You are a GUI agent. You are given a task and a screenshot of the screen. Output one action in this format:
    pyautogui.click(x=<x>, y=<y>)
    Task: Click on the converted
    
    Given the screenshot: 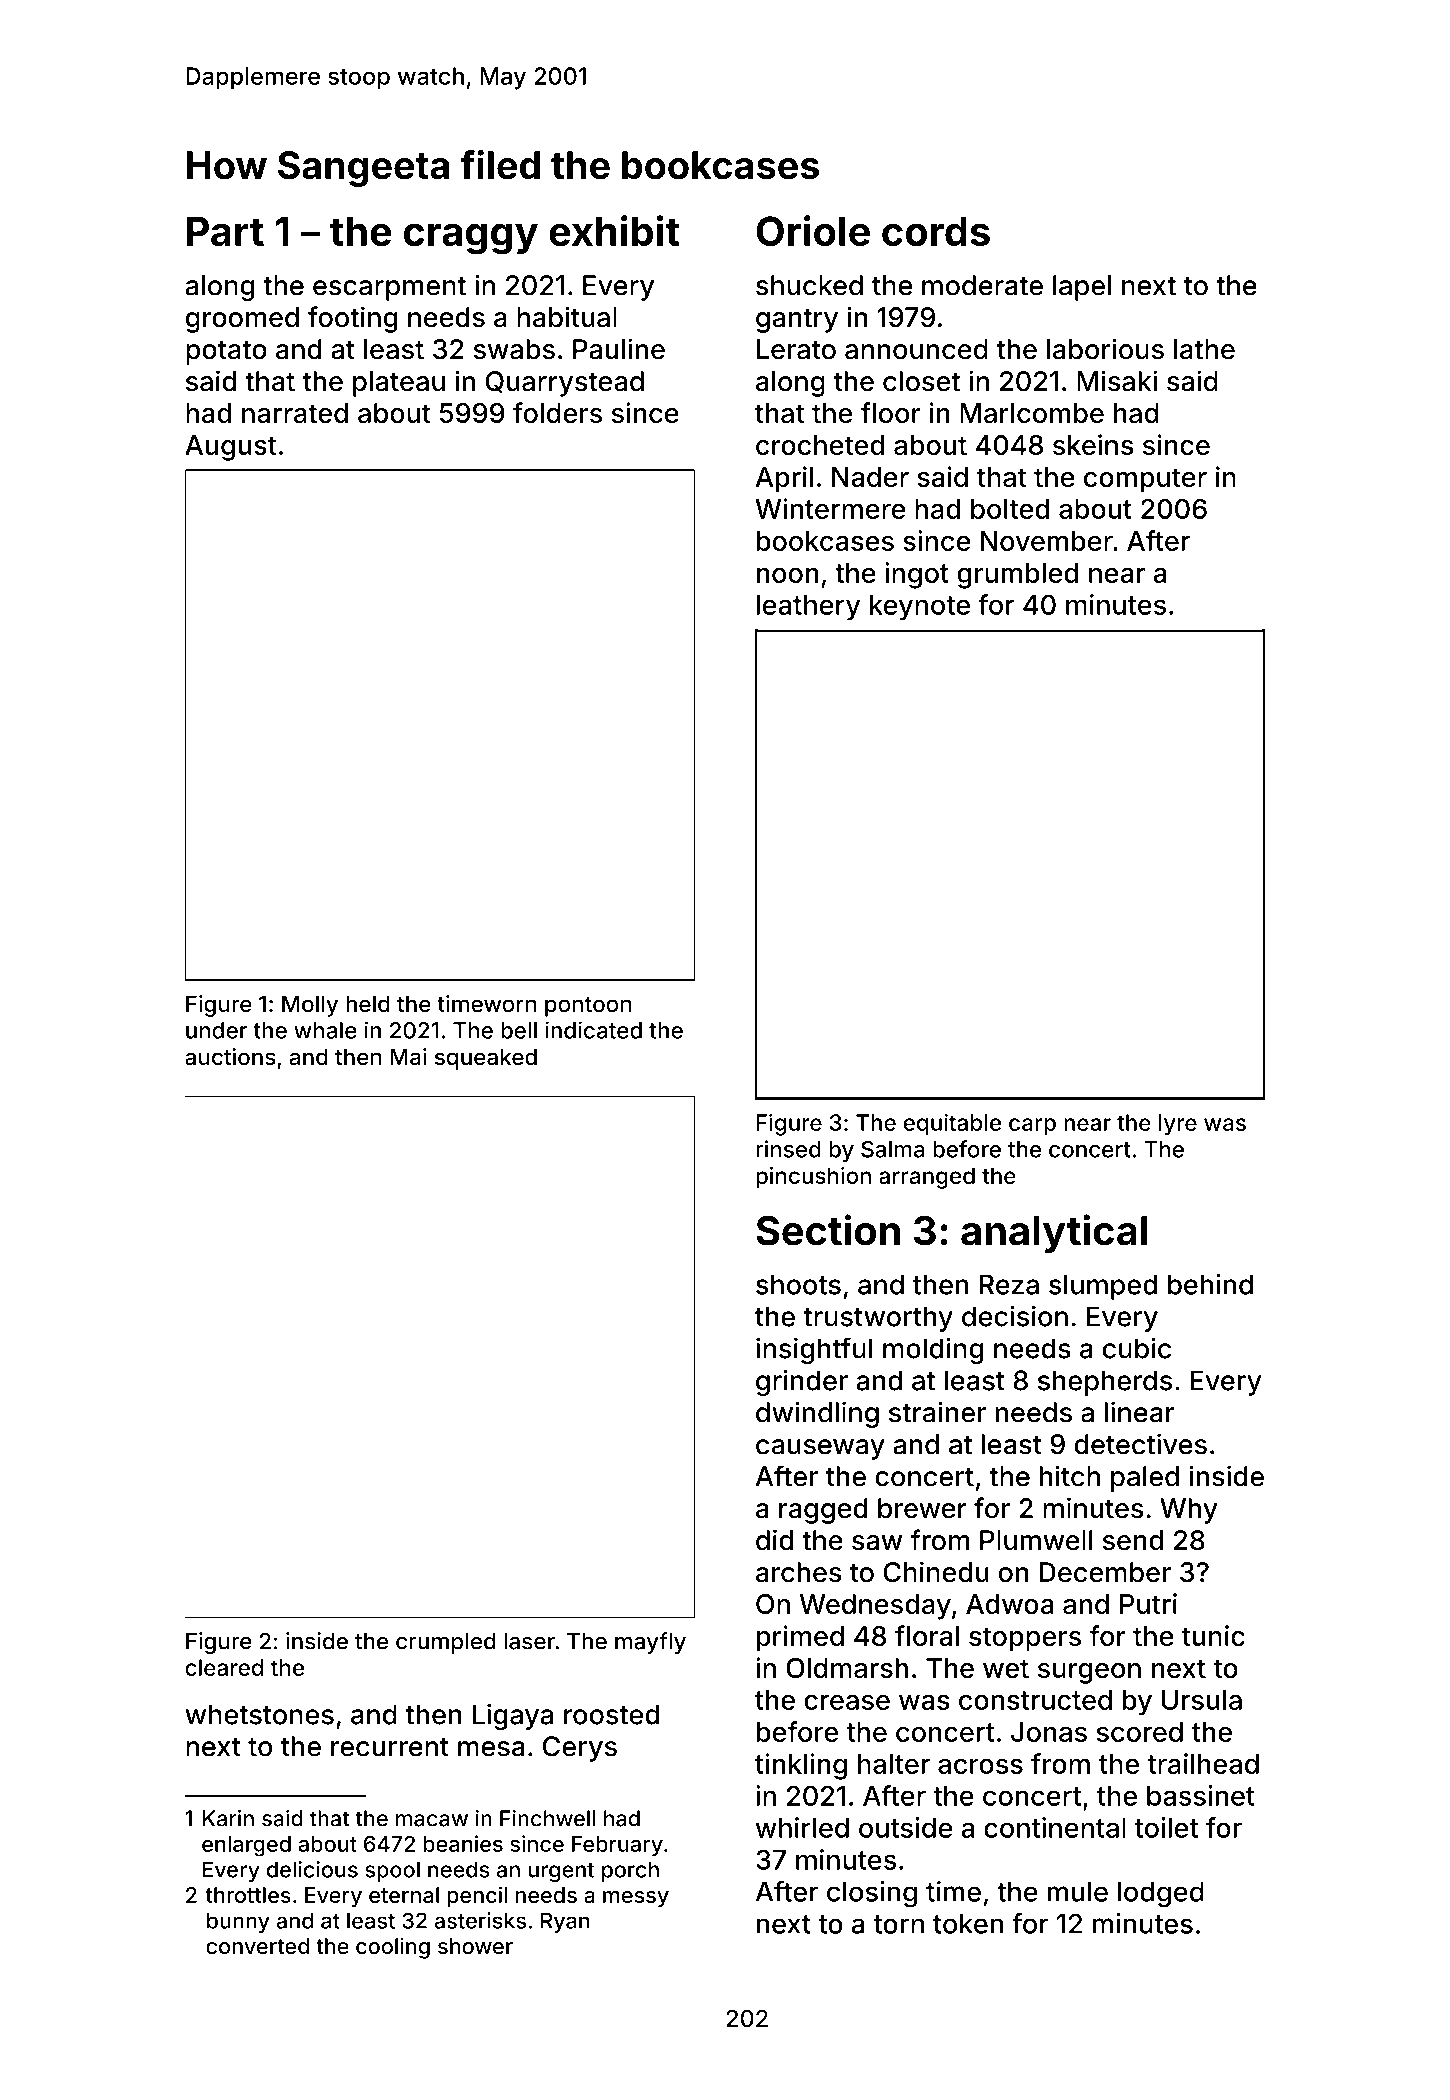 What is the action you would take?
    pyautogui.click(x=257, y=1946)
